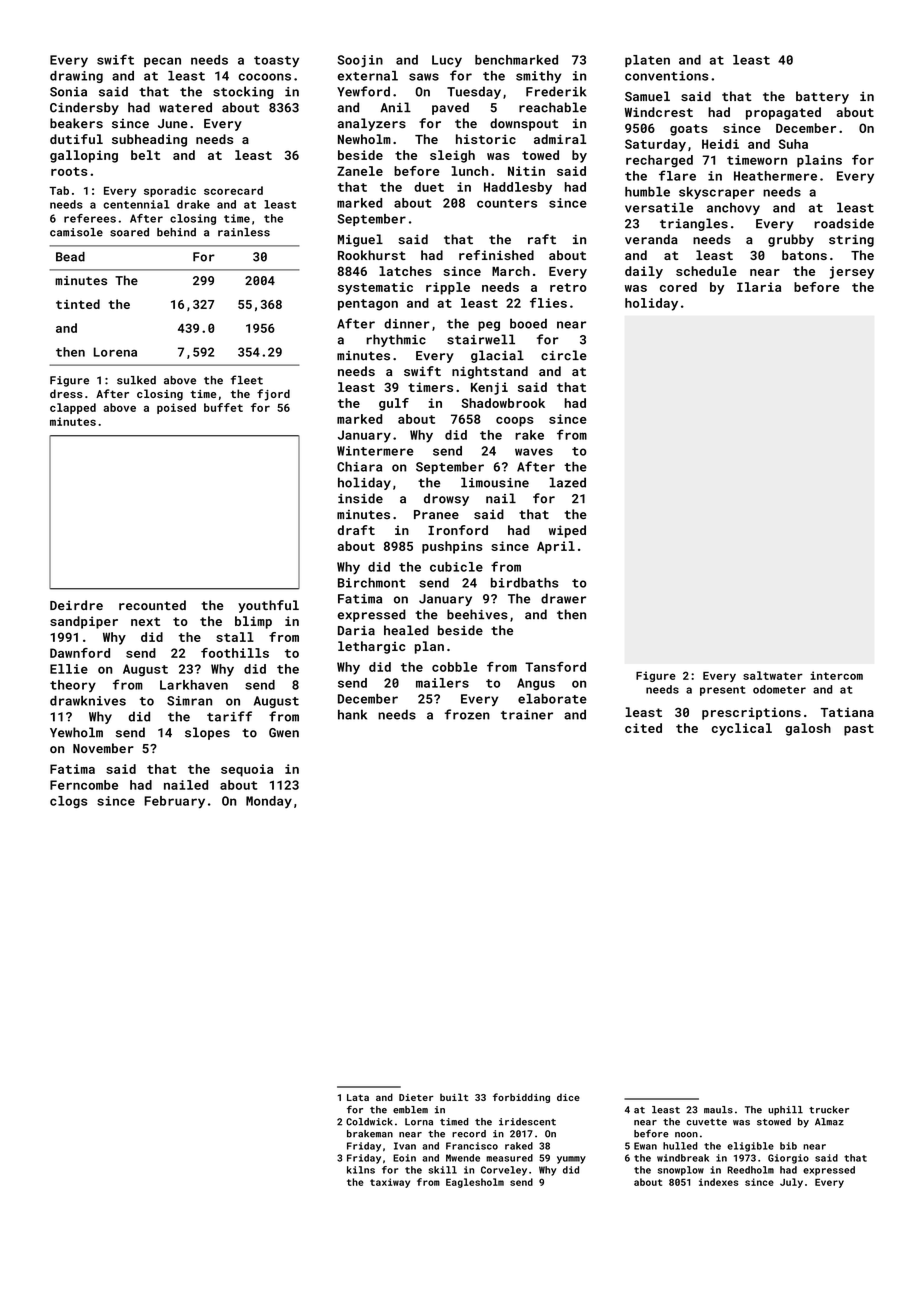 This page has height=1308, width=924. What do you see at coordinates (76, 605) in the page?
I see `Deirdre` at bounding box center [76, 605].
